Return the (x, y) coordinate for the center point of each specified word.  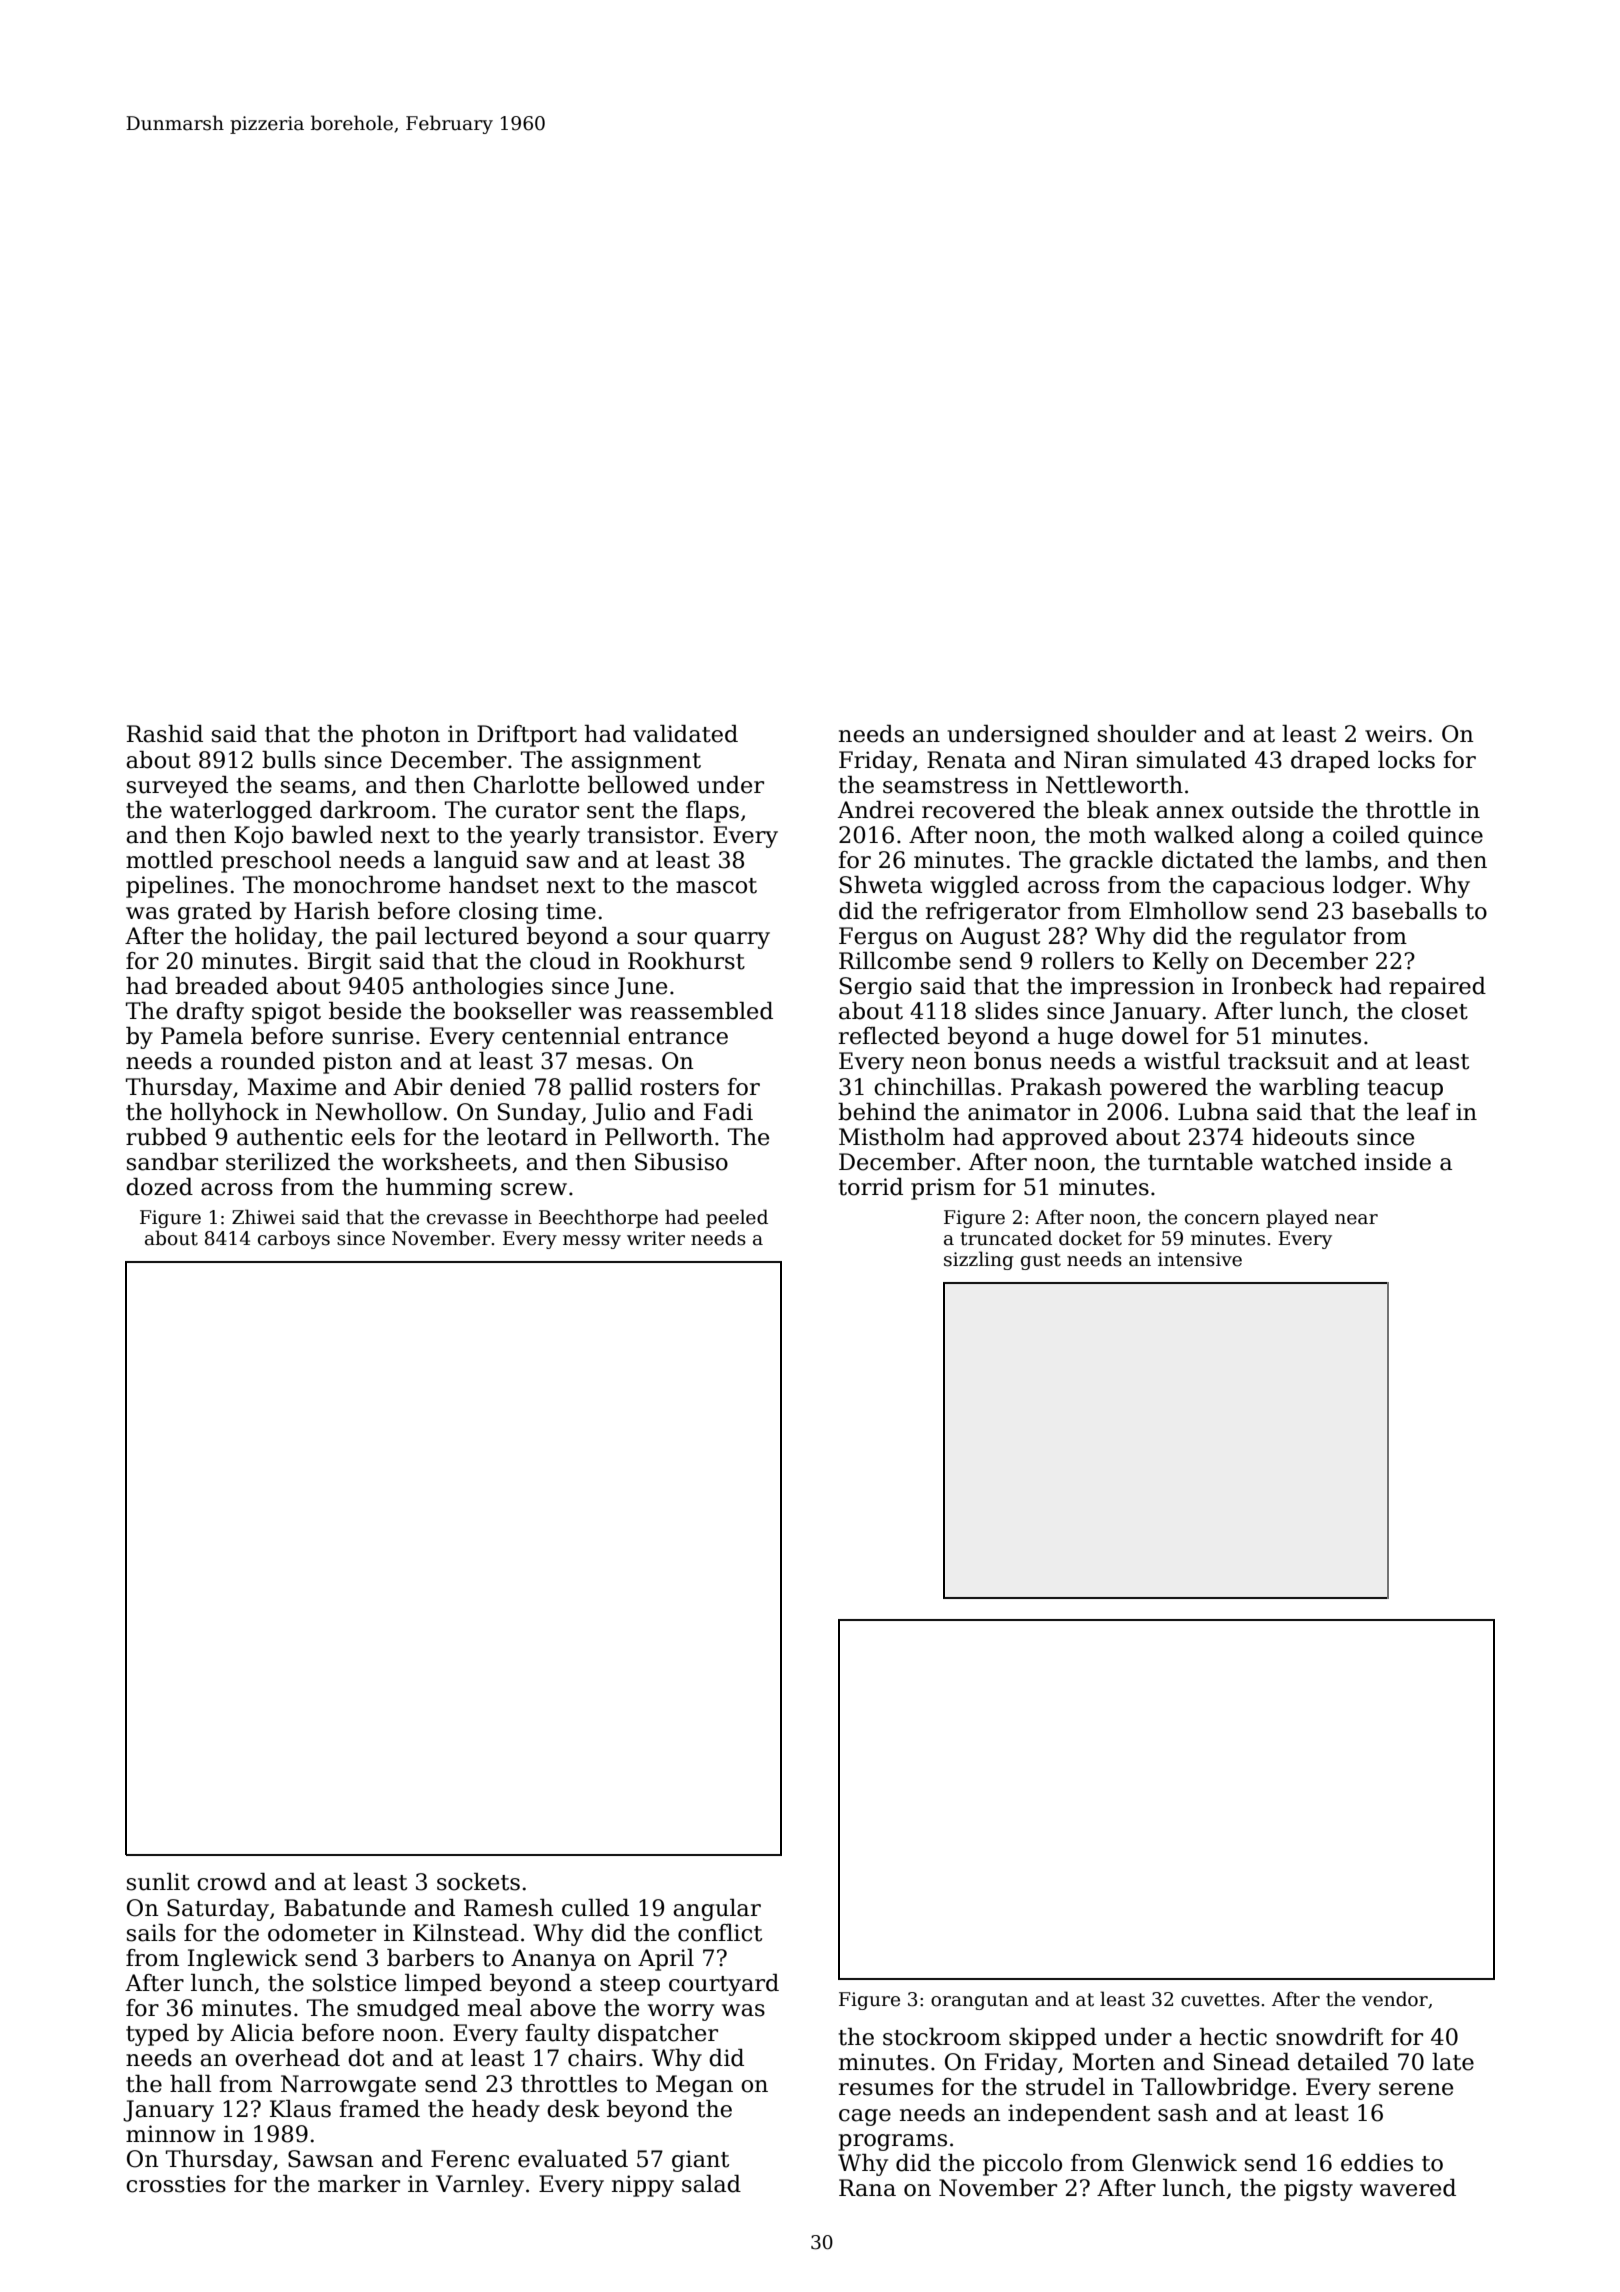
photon (401, 736)
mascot (716, 886)
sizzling (979, 1260)
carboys (294, 1239)
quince (1445, 837)
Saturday (218, 1910)
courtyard (724, 1985)
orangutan (979, 2001)
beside (365, 1011)
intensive (1200, 1259)
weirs (1395, 734)
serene (1416, 2089)
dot (366, 2058)
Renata (966, 760)
